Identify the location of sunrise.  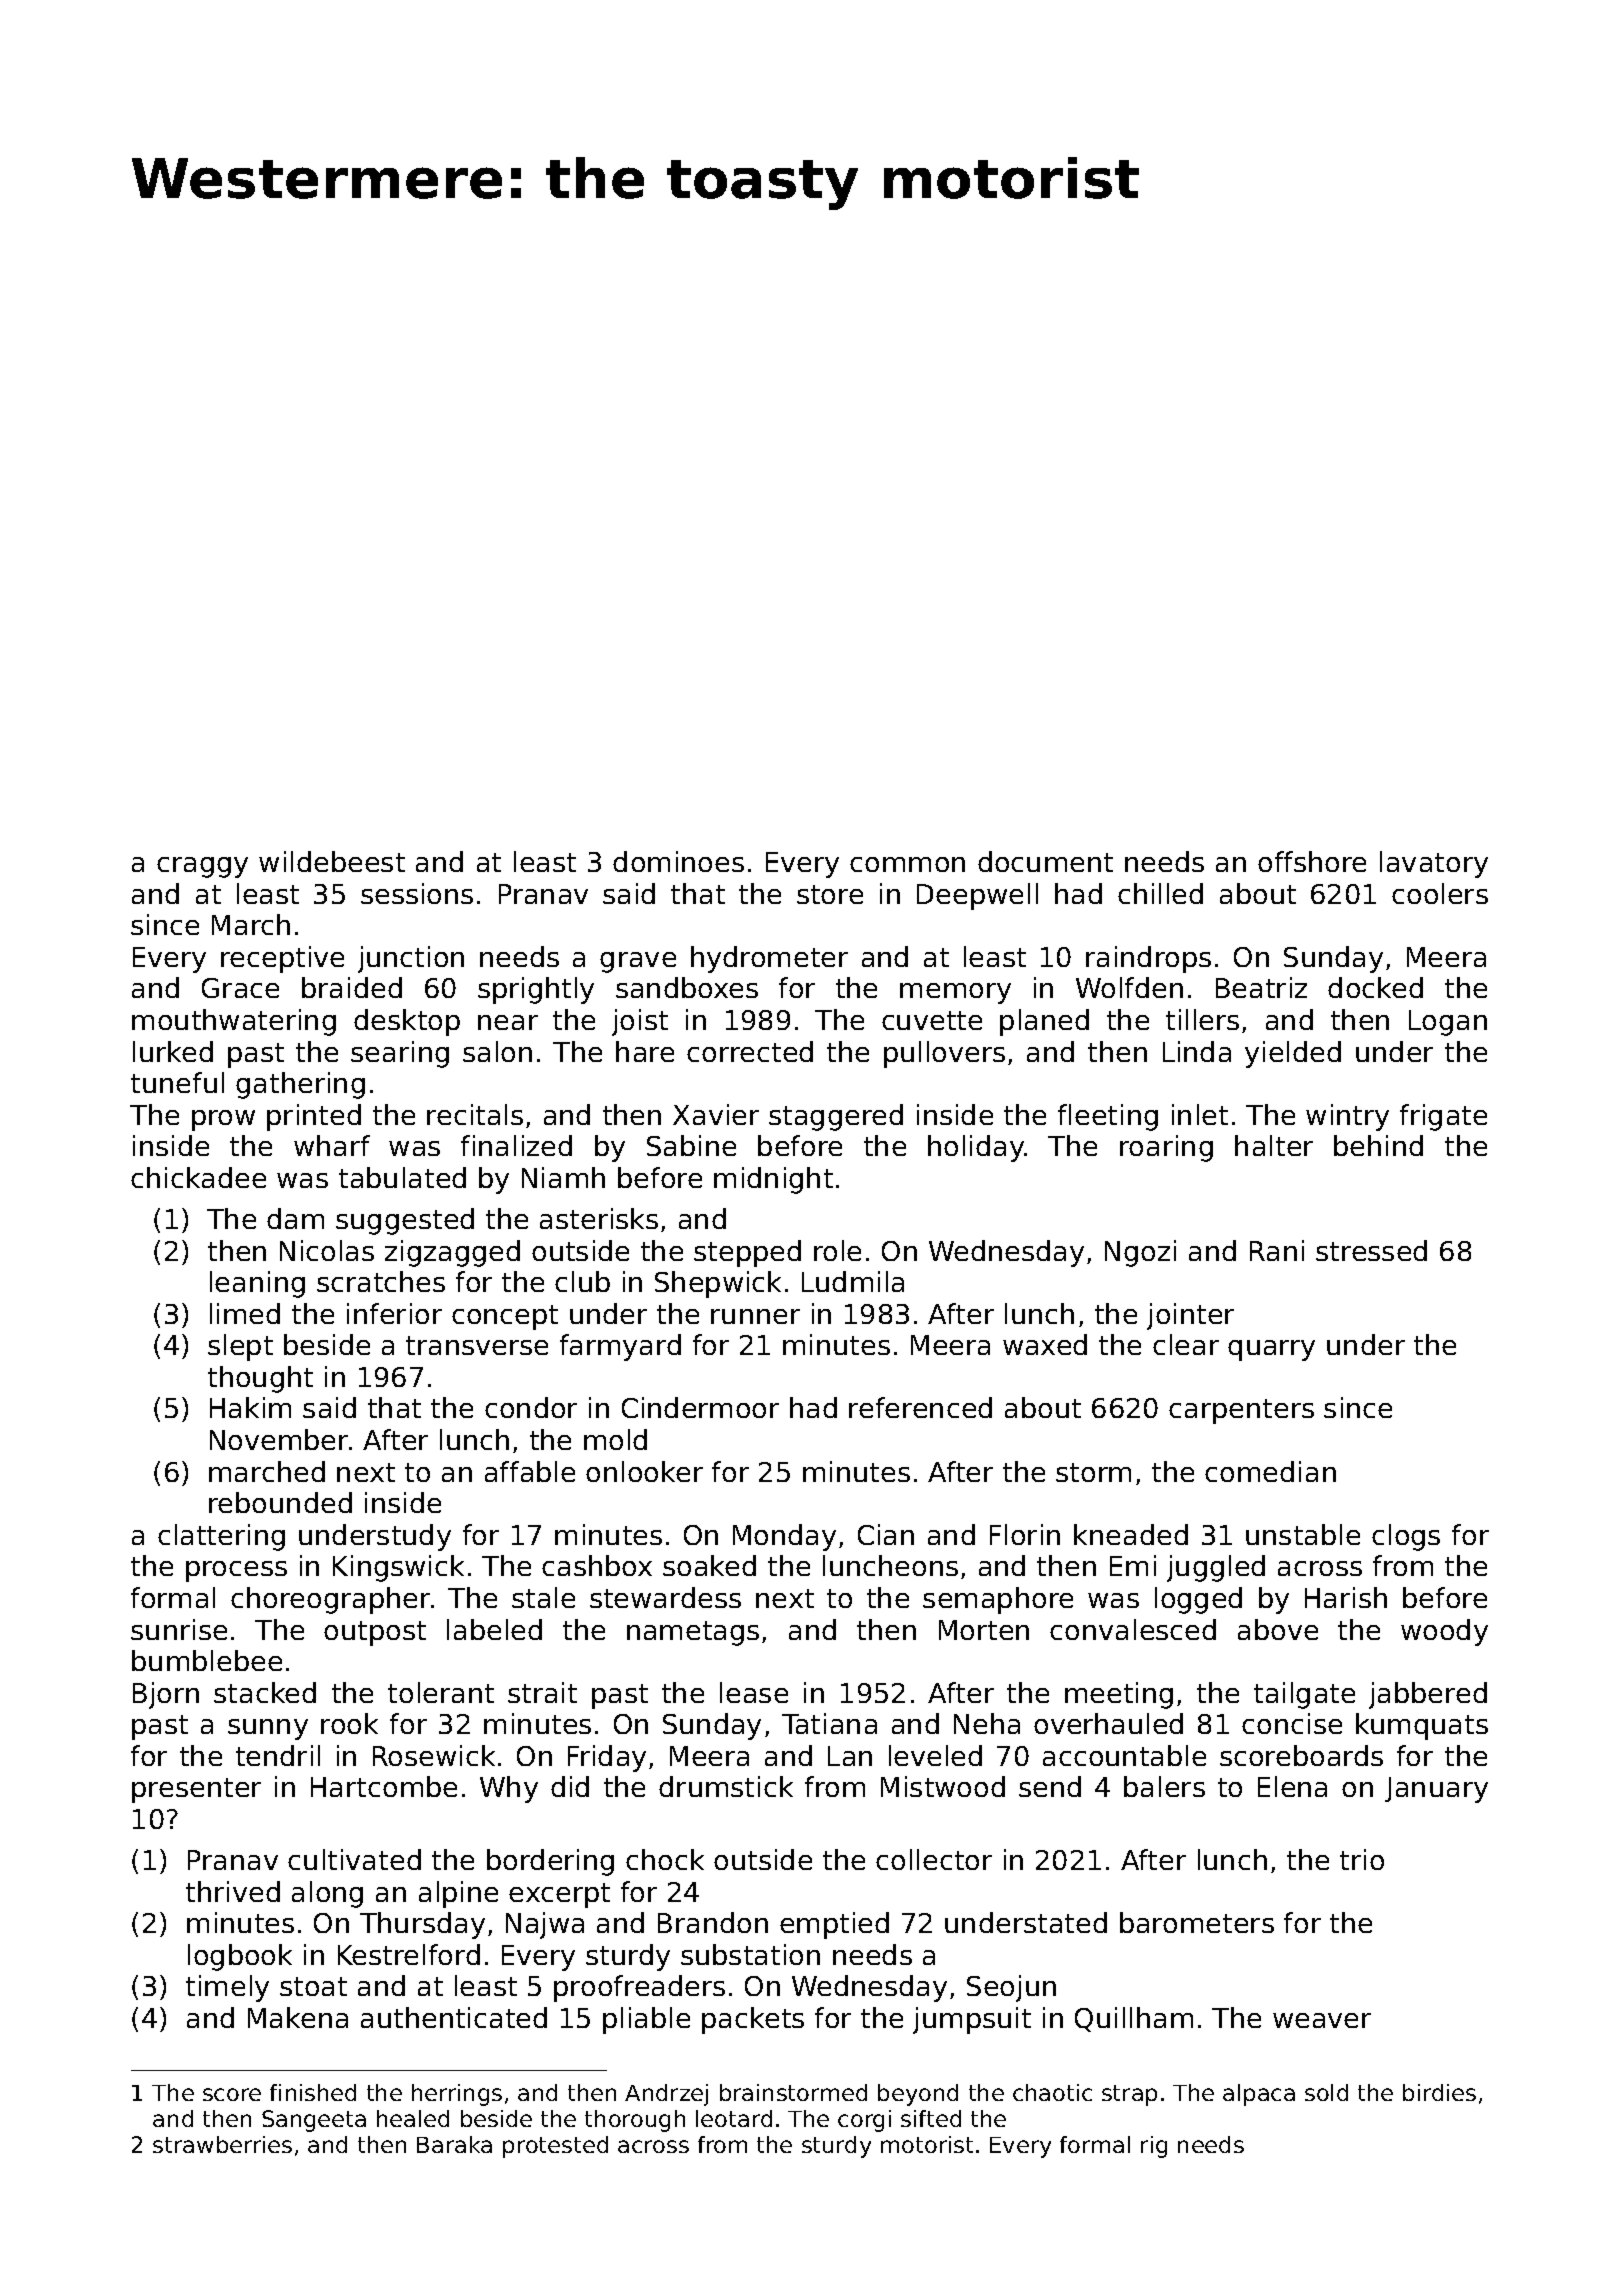
(179, 1629).
